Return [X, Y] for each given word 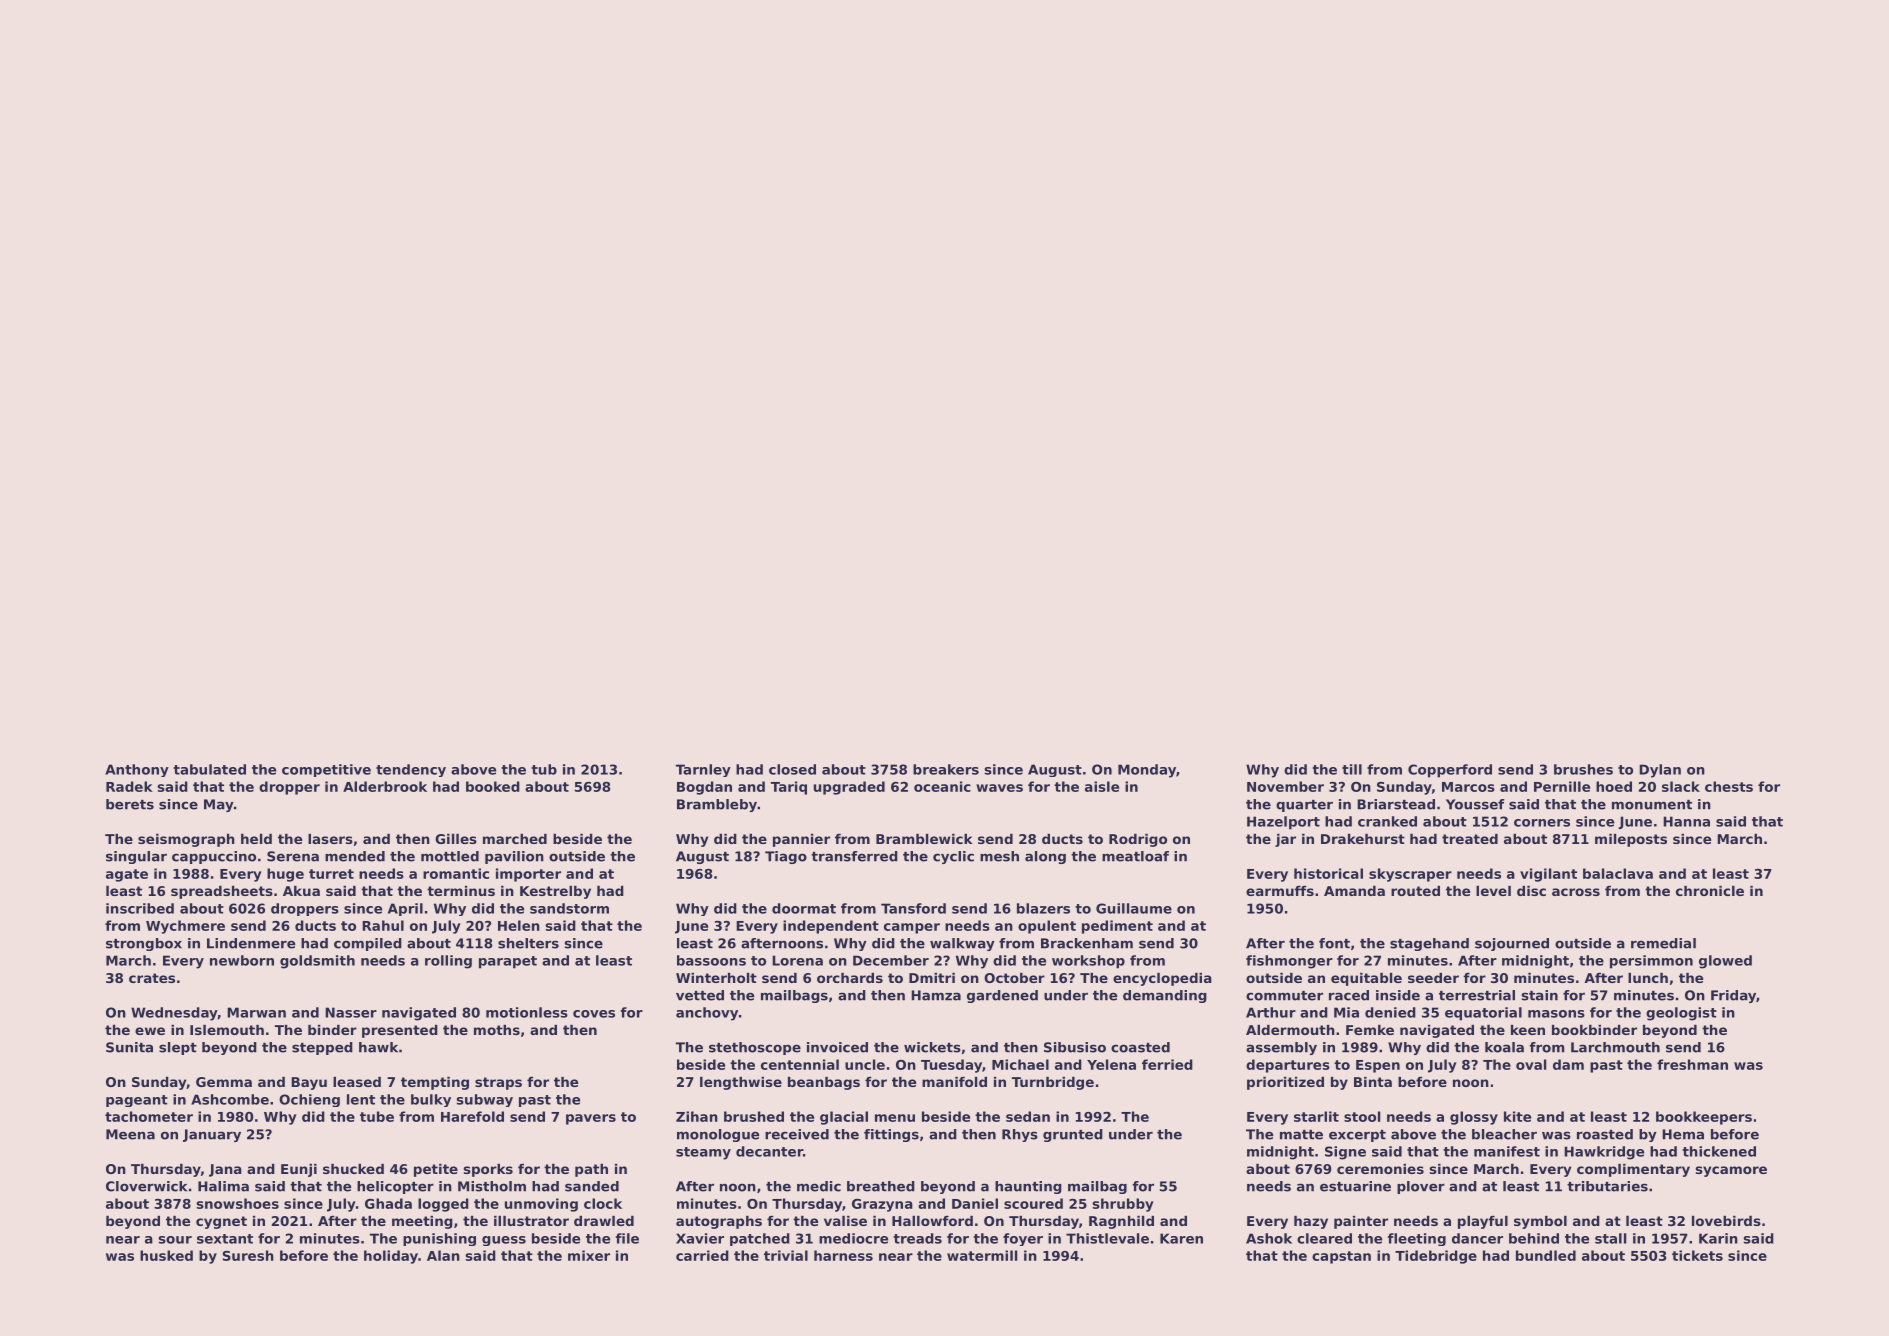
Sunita [129, 1047]
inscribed [140, 908]
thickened [1719, 1151]
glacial [844, 1118]
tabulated [209, 769]
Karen [1181, 1238]
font [1334, 943]
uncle [865, 1064]
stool [1362, 1116]
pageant [137, 1101]
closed [792, 769]
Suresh [248, 1255]
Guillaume [1134, 908]
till [1352, 769]
